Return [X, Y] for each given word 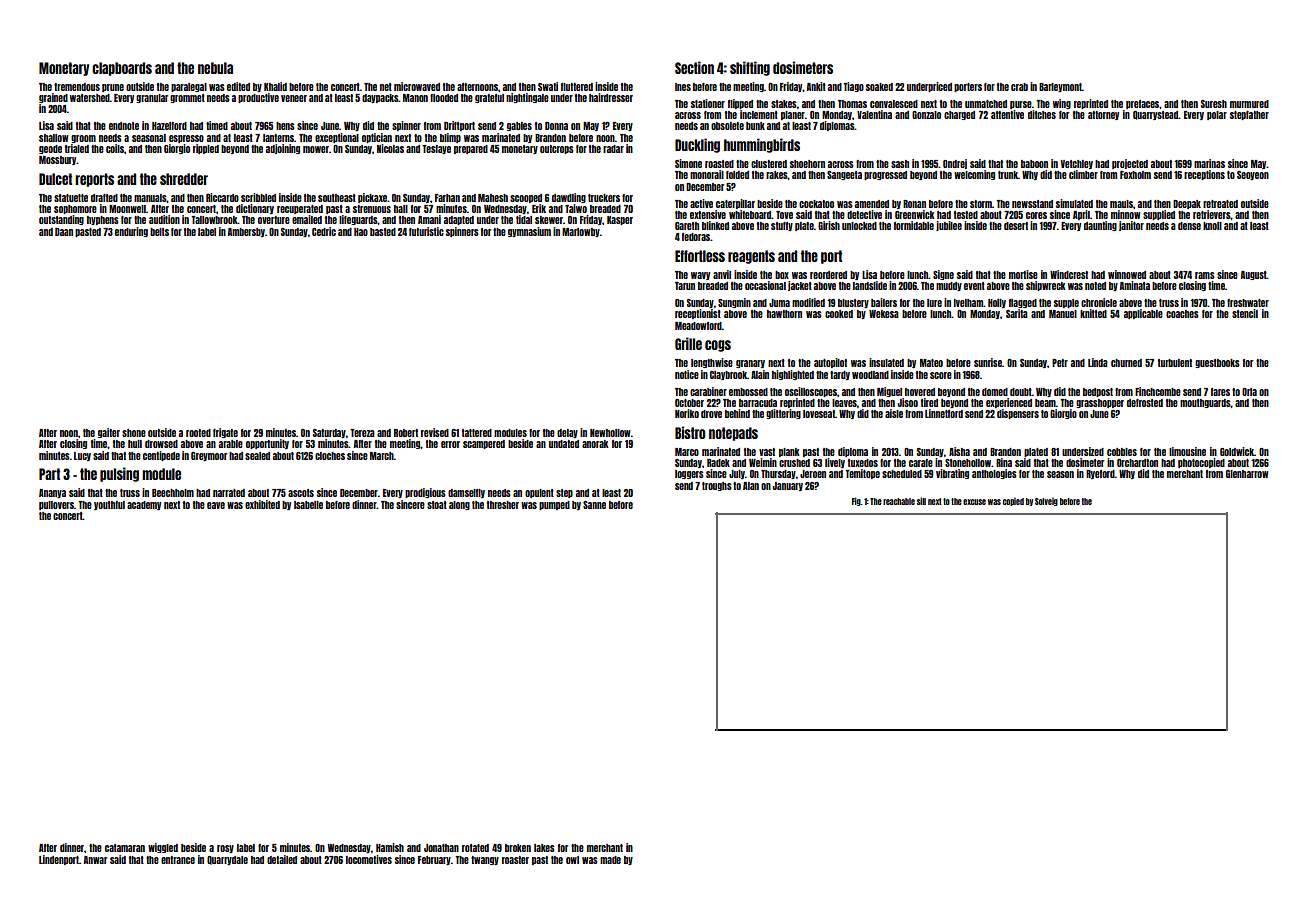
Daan [64, 232]
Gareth [687, 226]
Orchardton [1137, 463]
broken [518, 848]
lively [835, 463]
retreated [1220, 204]
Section [694, 67]
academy [144, 505]
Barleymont [1060, 87]
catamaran [125, 848]
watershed [90, 98]
